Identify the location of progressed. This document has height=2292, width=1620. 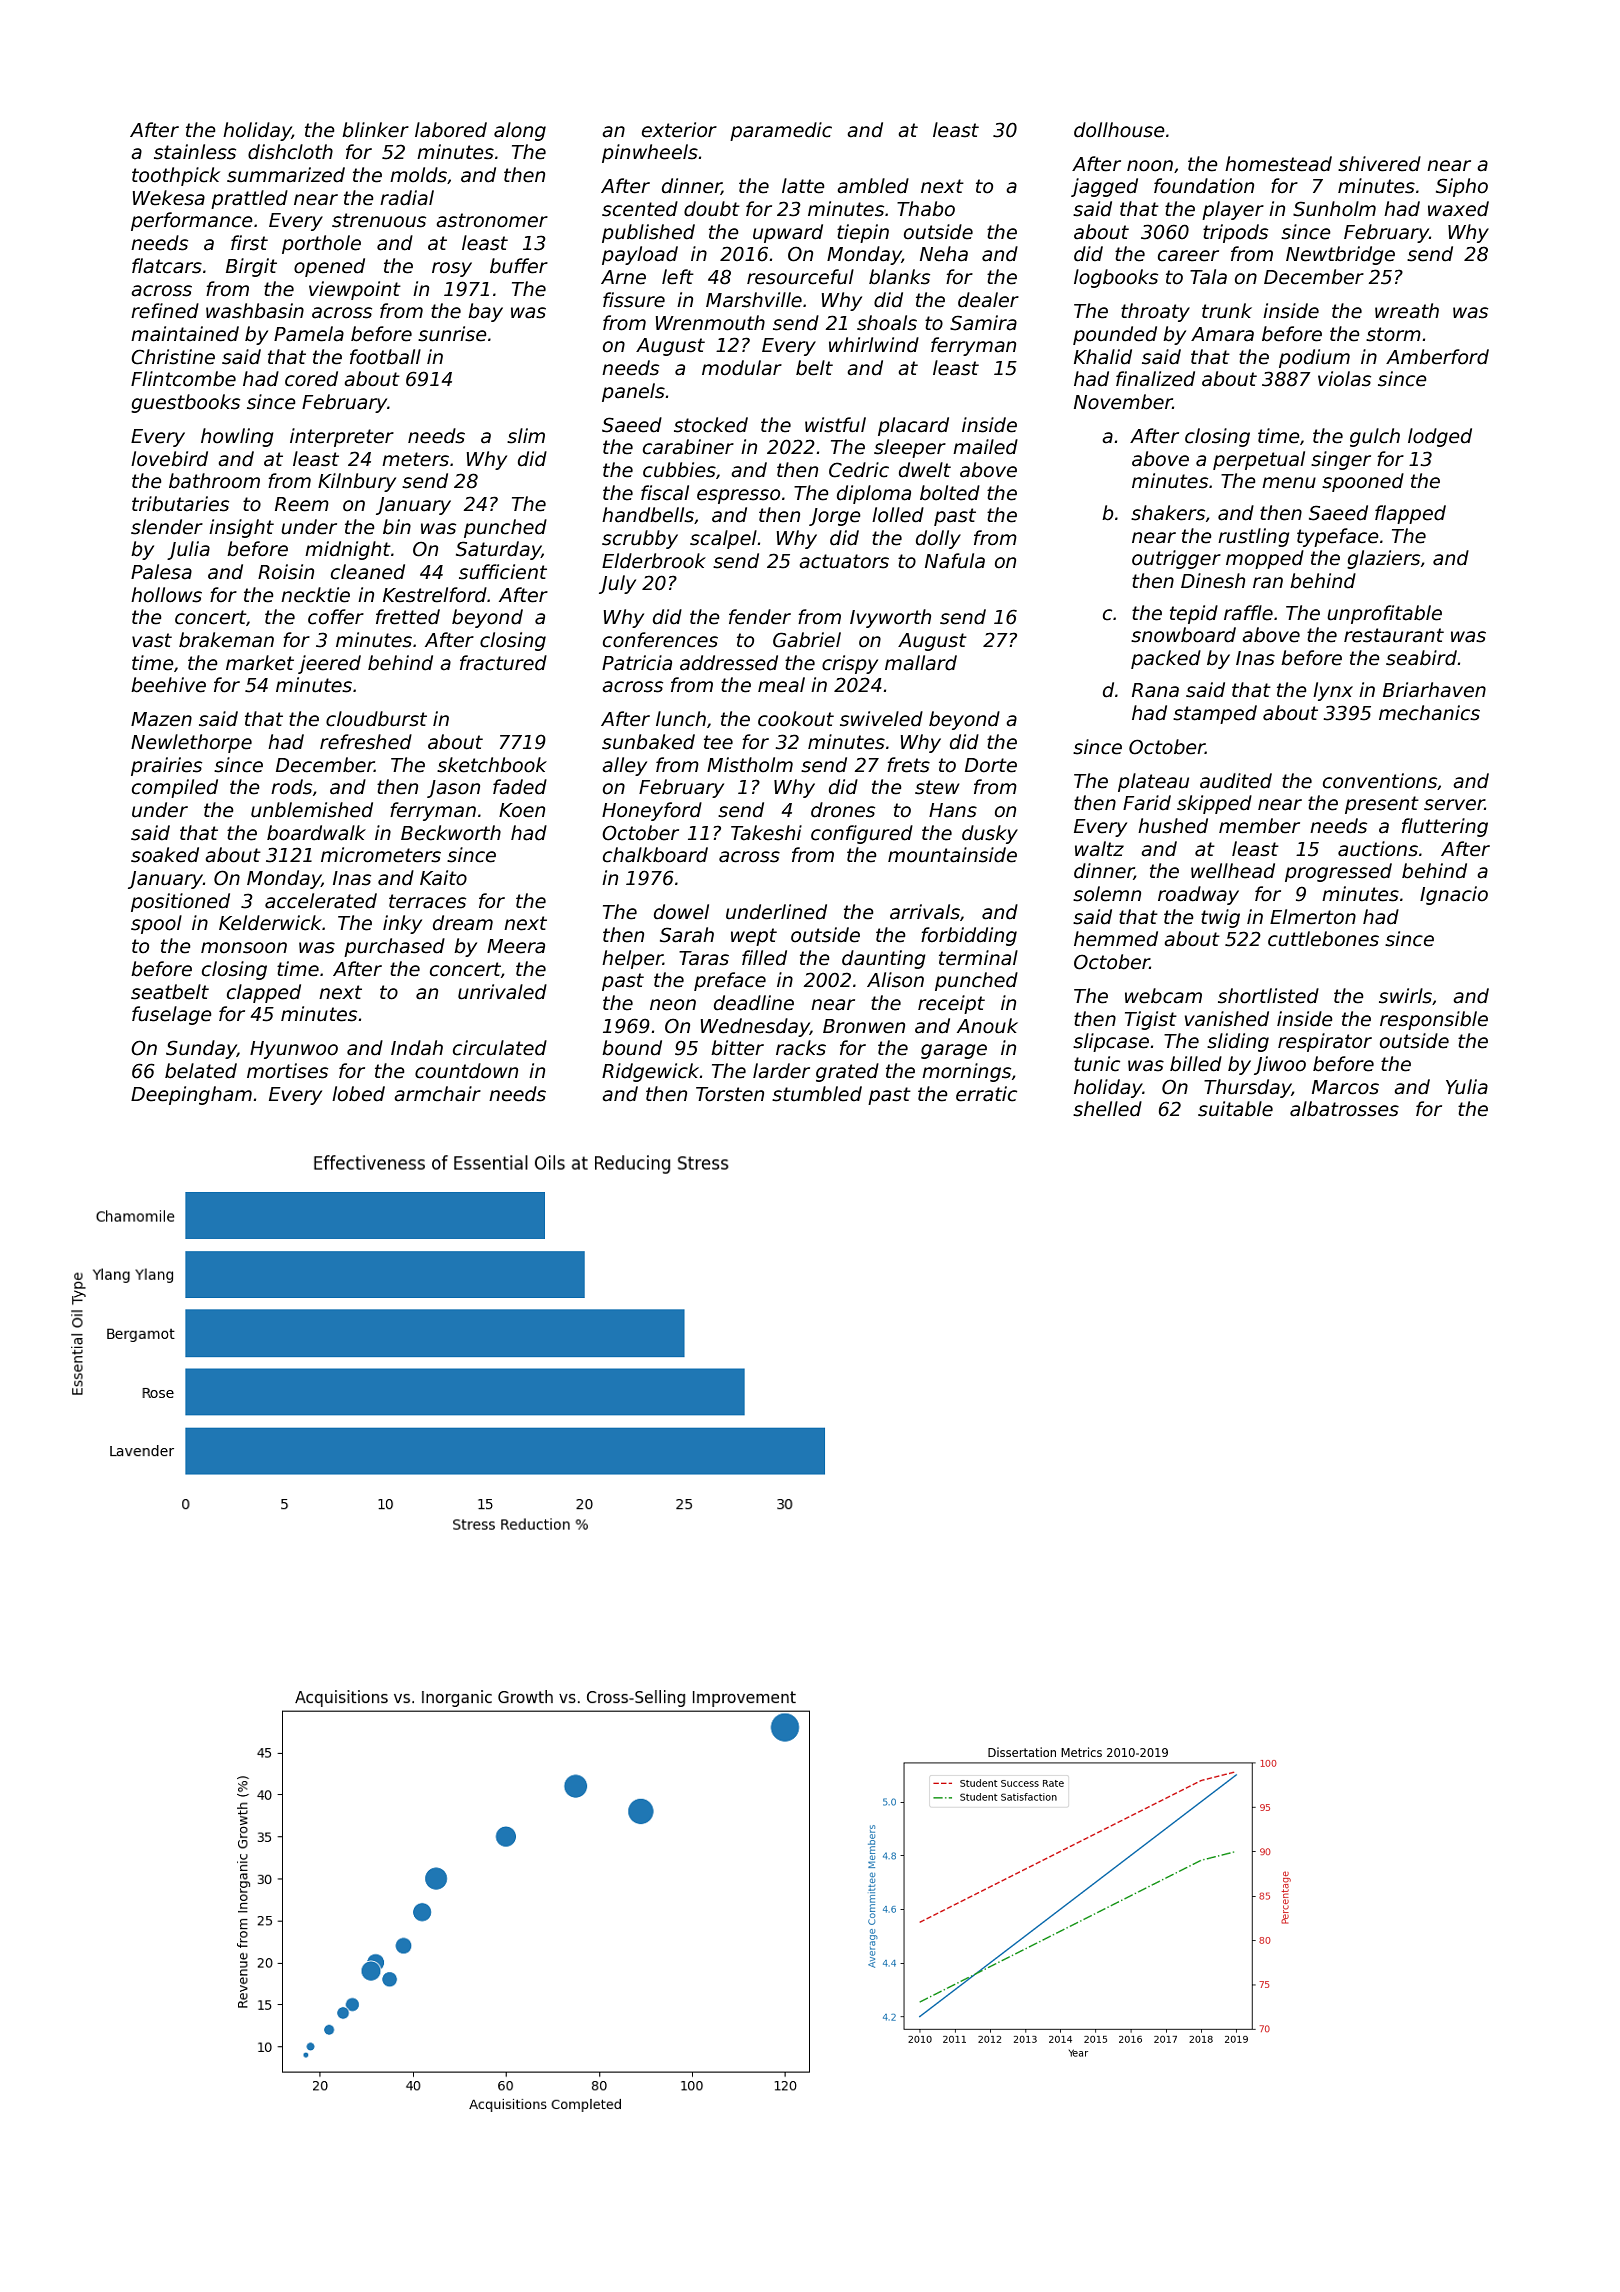
(1338, 872).
